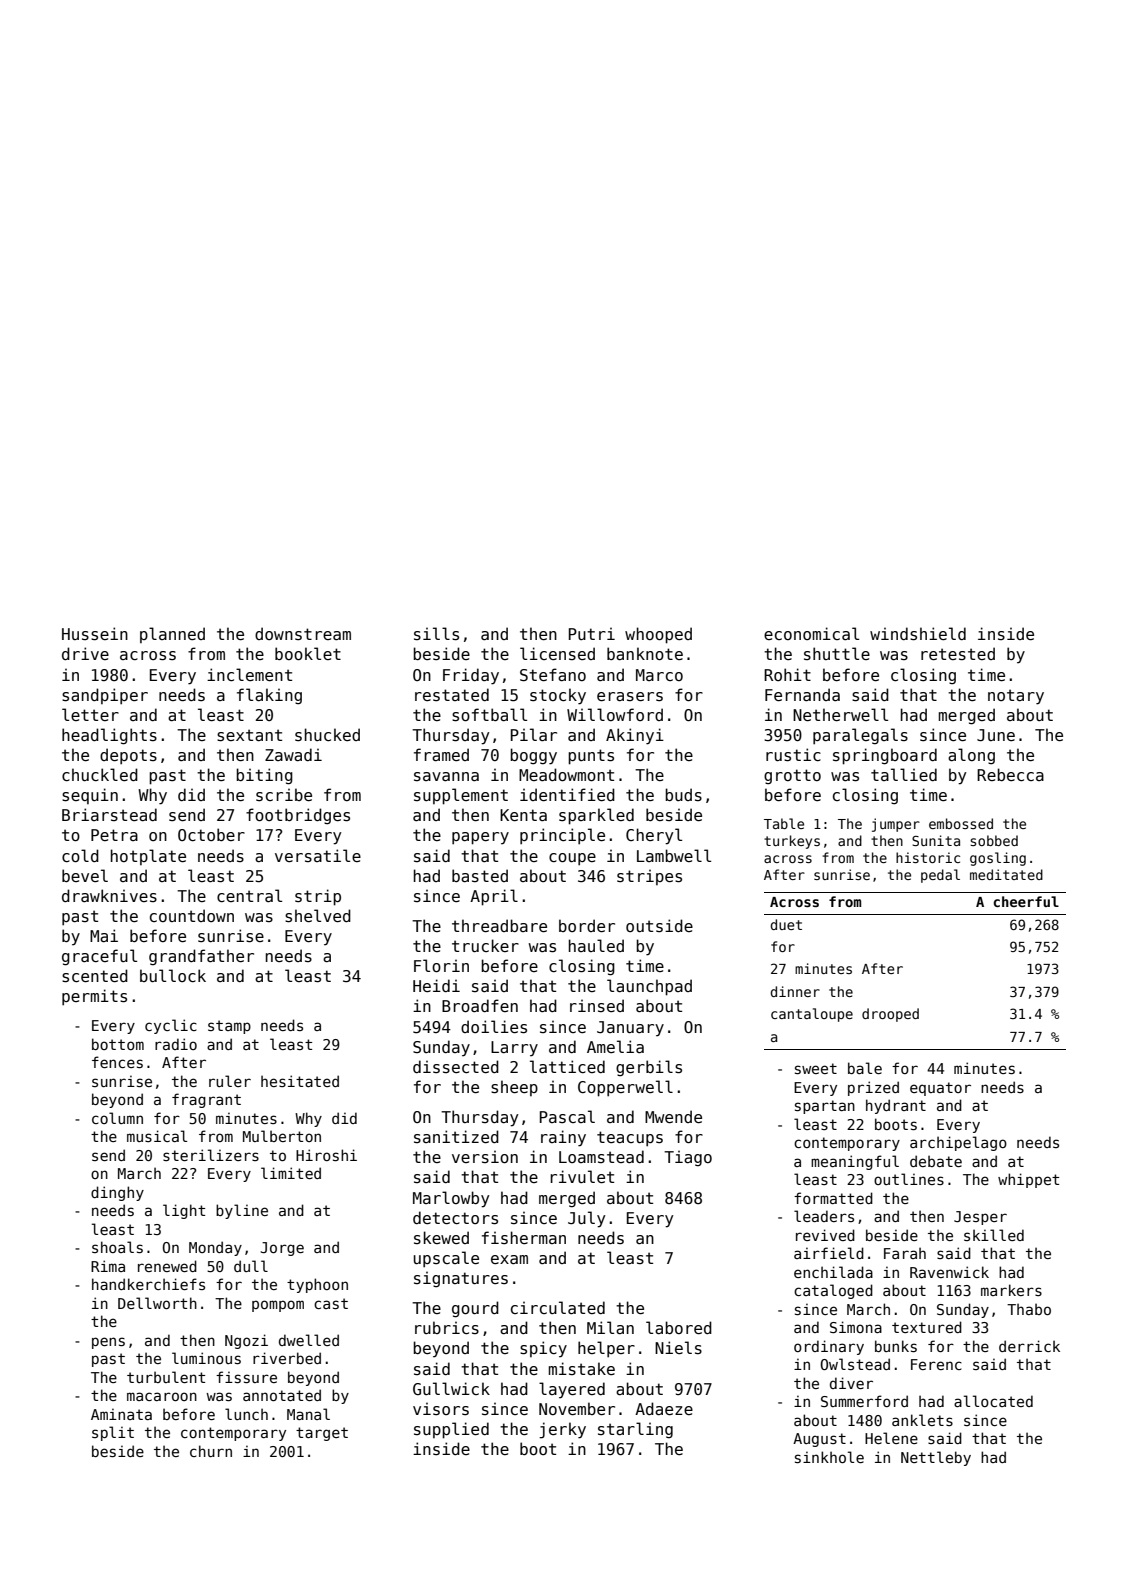  I want to click on duet, so click(786, 924).
